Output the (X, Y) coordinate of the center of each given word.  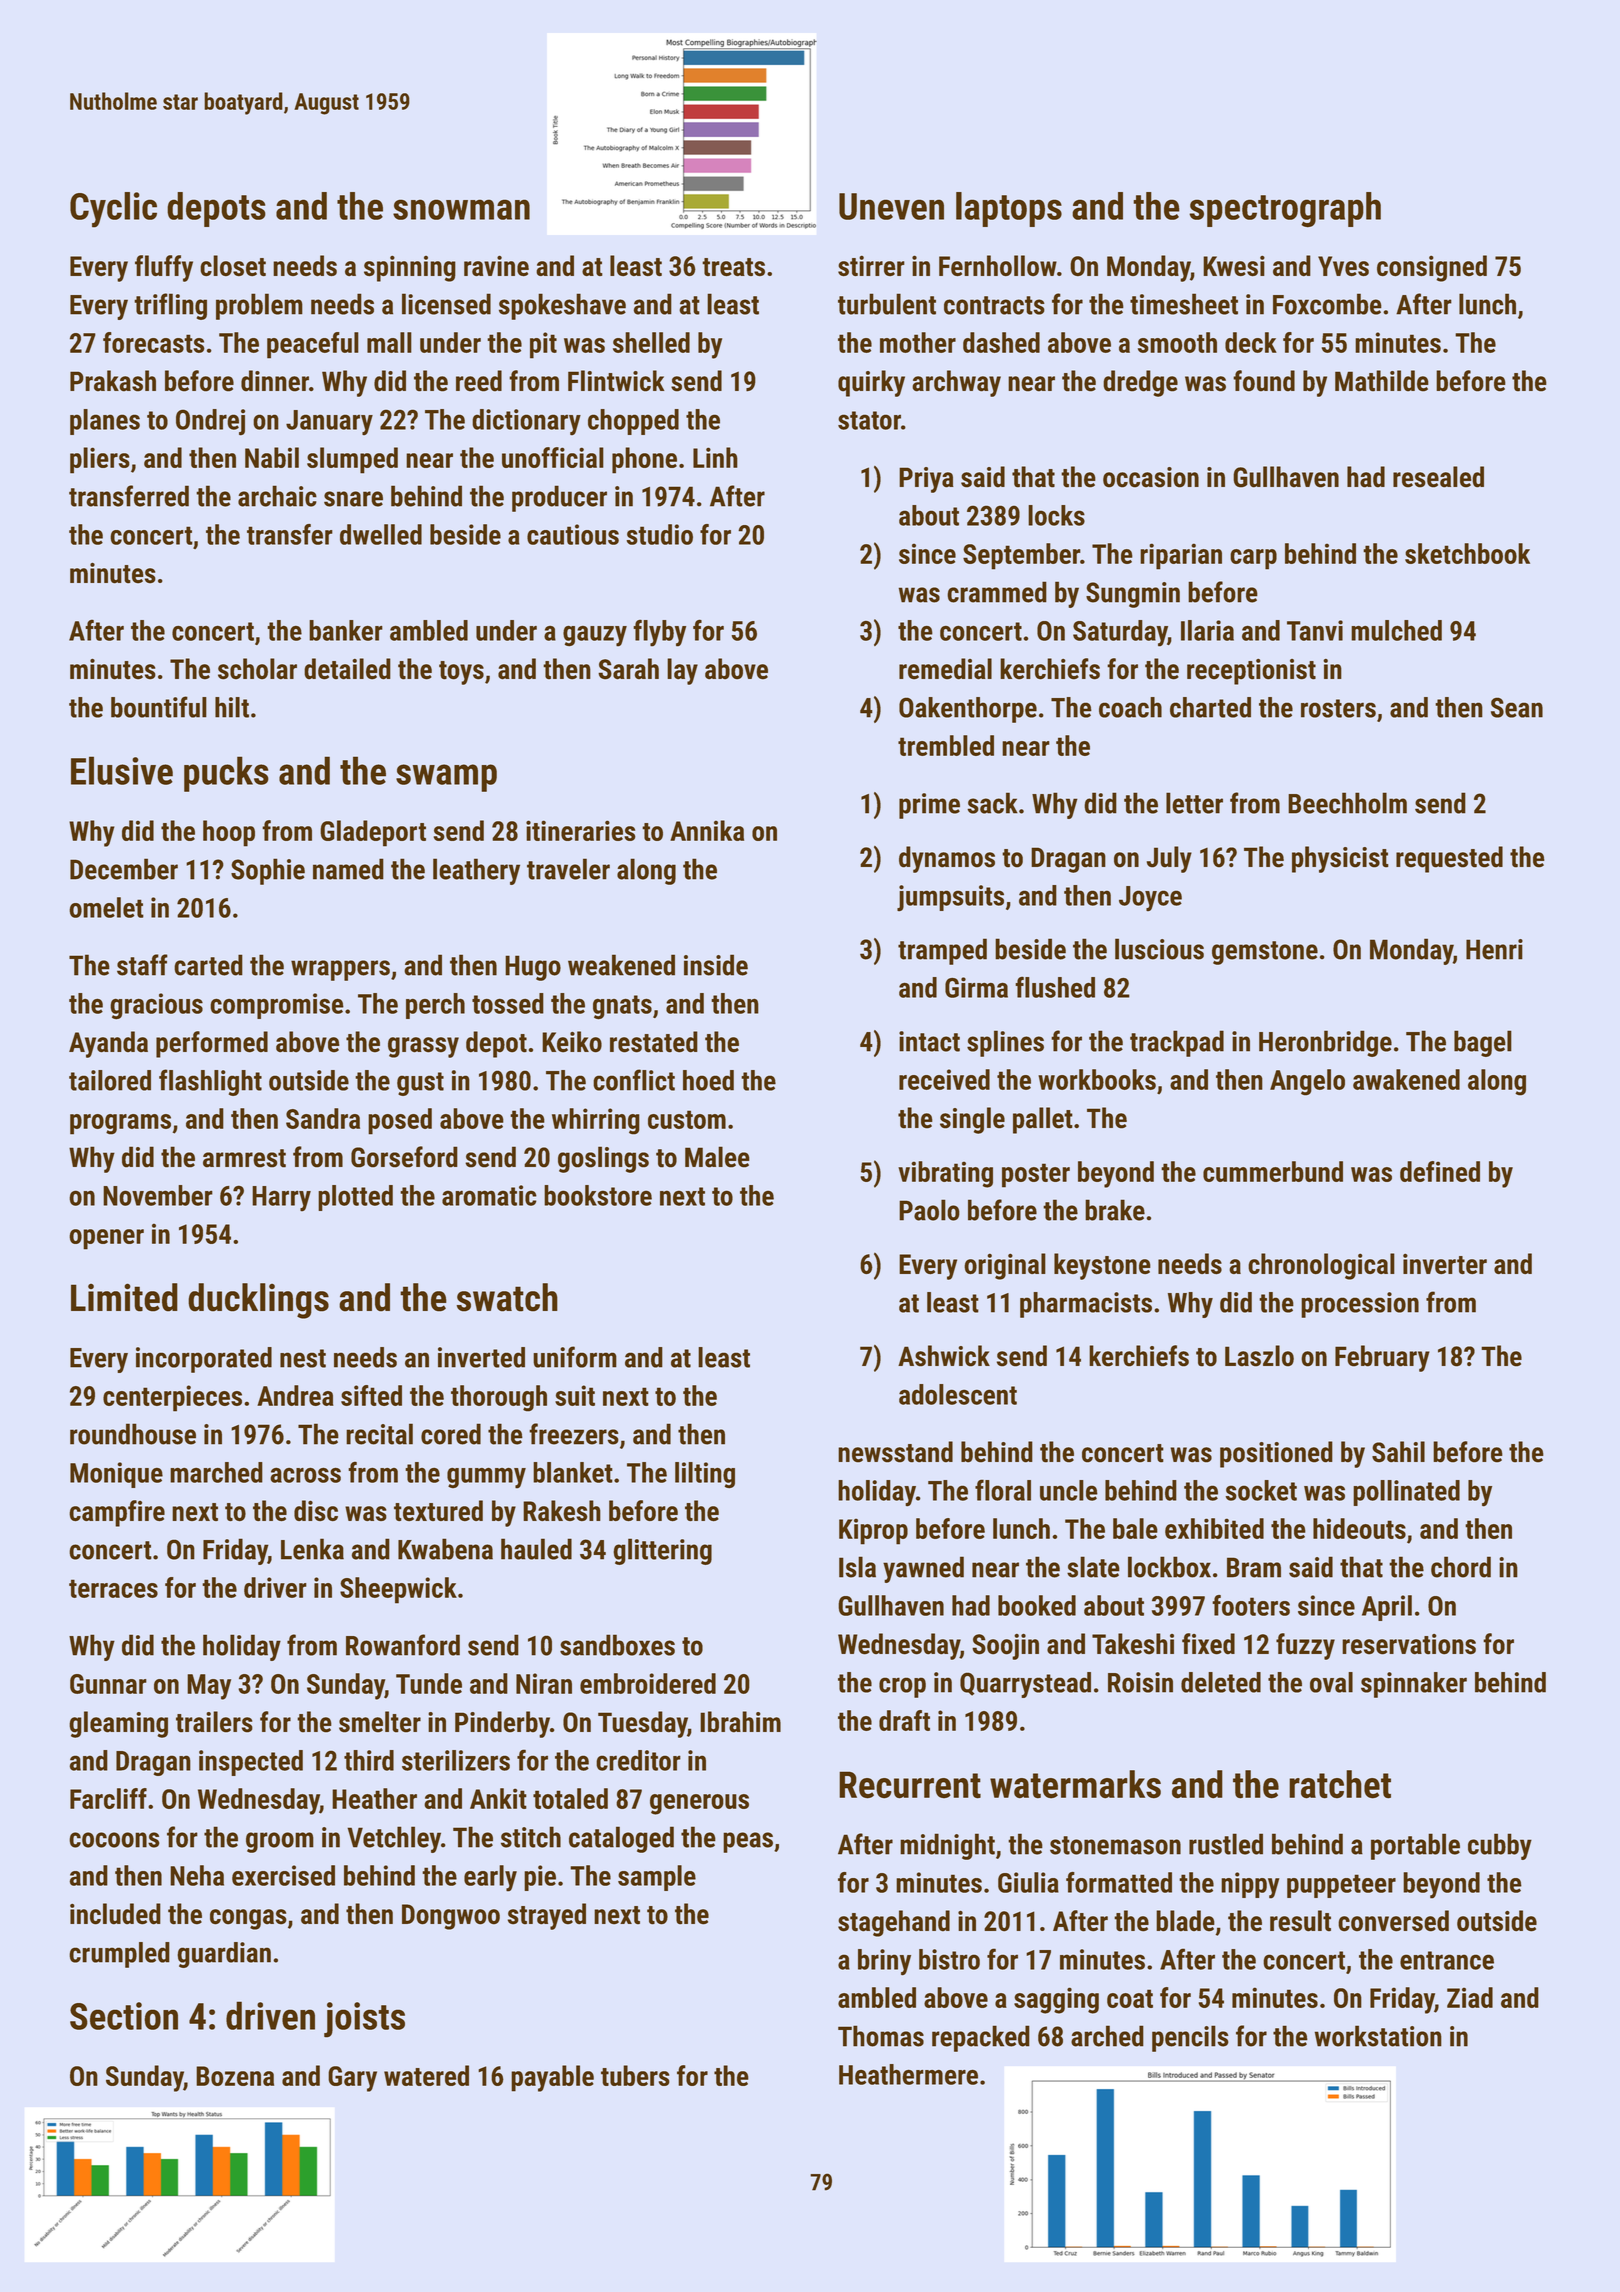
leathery (476, 871)
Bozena (235, 2076)
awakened (1406, 1079)
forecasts (154, 342)
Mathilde (1382, 381)
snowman (461, 209)
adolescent (958, 1394)
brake (1115, 1210)
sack (992, 803)
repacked (981, 2038)
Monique (116, 1475)
